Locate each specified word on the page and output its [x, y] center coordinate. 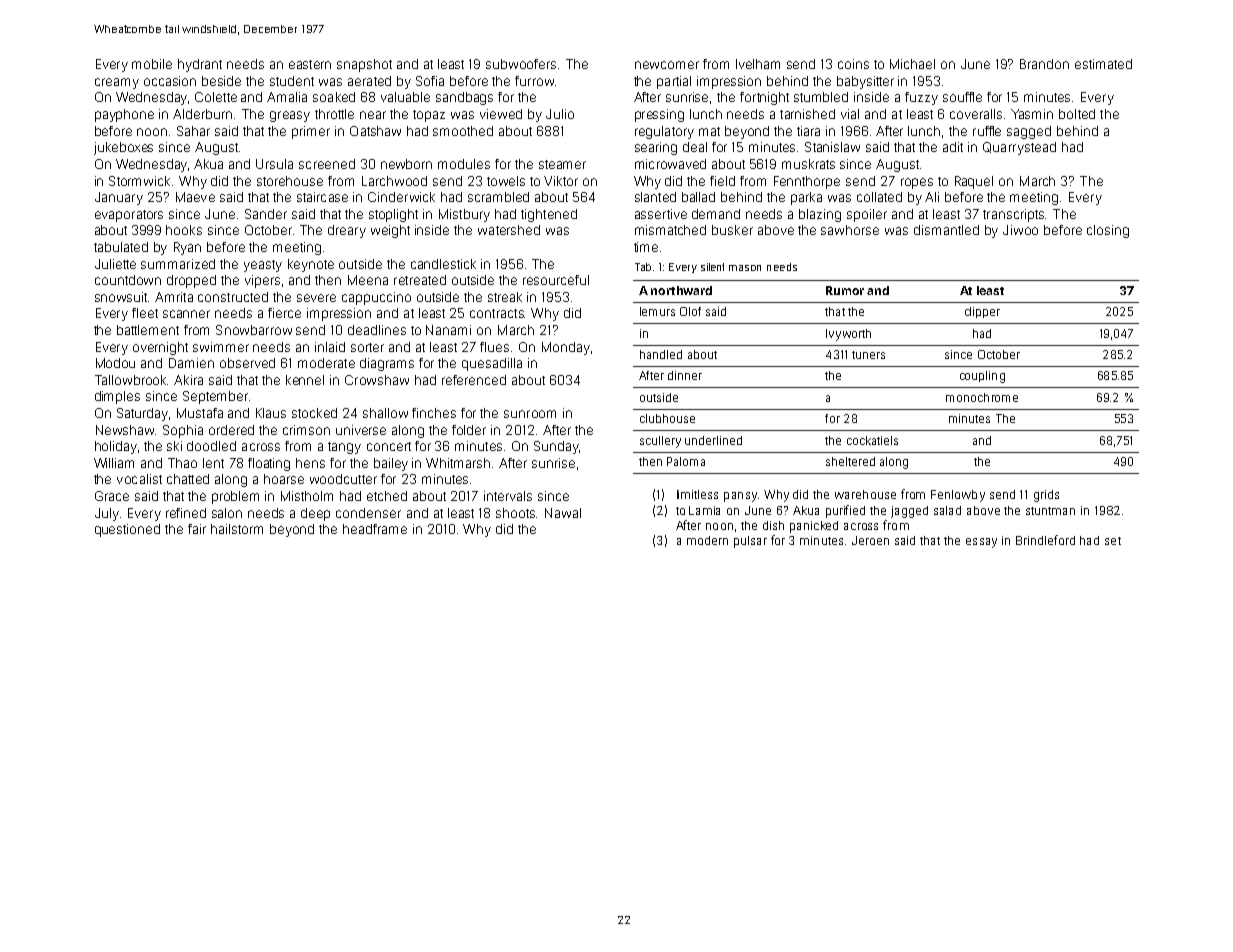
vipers [262, 281]
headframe [375, 529]
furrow [534, 81]
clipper [982, 312]
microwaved [670, 164]
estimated [1103, 64]
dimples [117, 397]
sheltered [850, 461]
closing [1108, 231]
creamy [117, 83]
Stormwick [139, 181]
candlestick [443, 264]
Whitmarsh [458, 463]
